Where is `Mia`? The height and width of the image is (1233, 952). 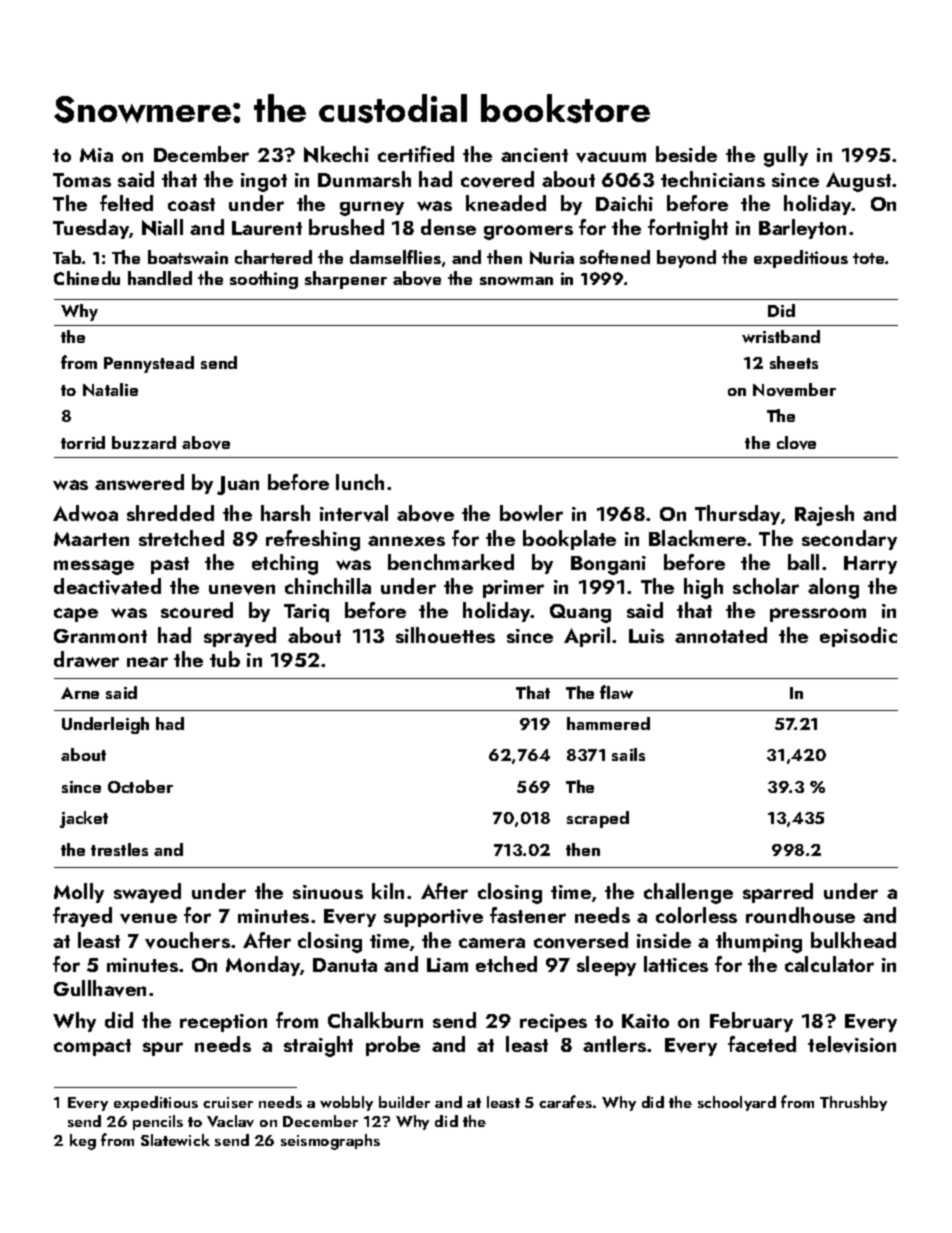
Mia is located at coordinates (96, 155).
